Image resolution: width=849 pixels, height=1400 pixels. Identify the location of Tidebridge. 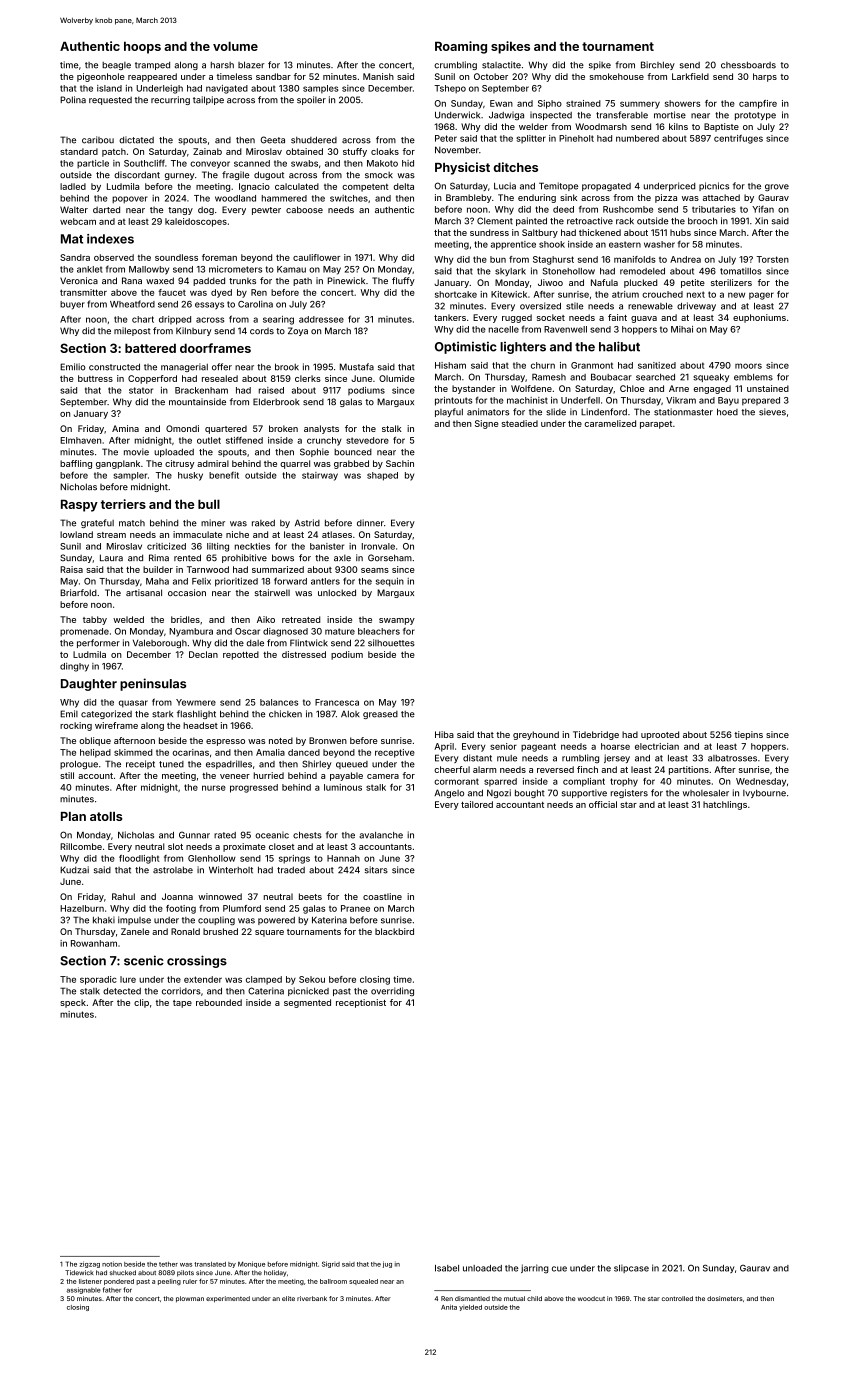
(596, 735).
